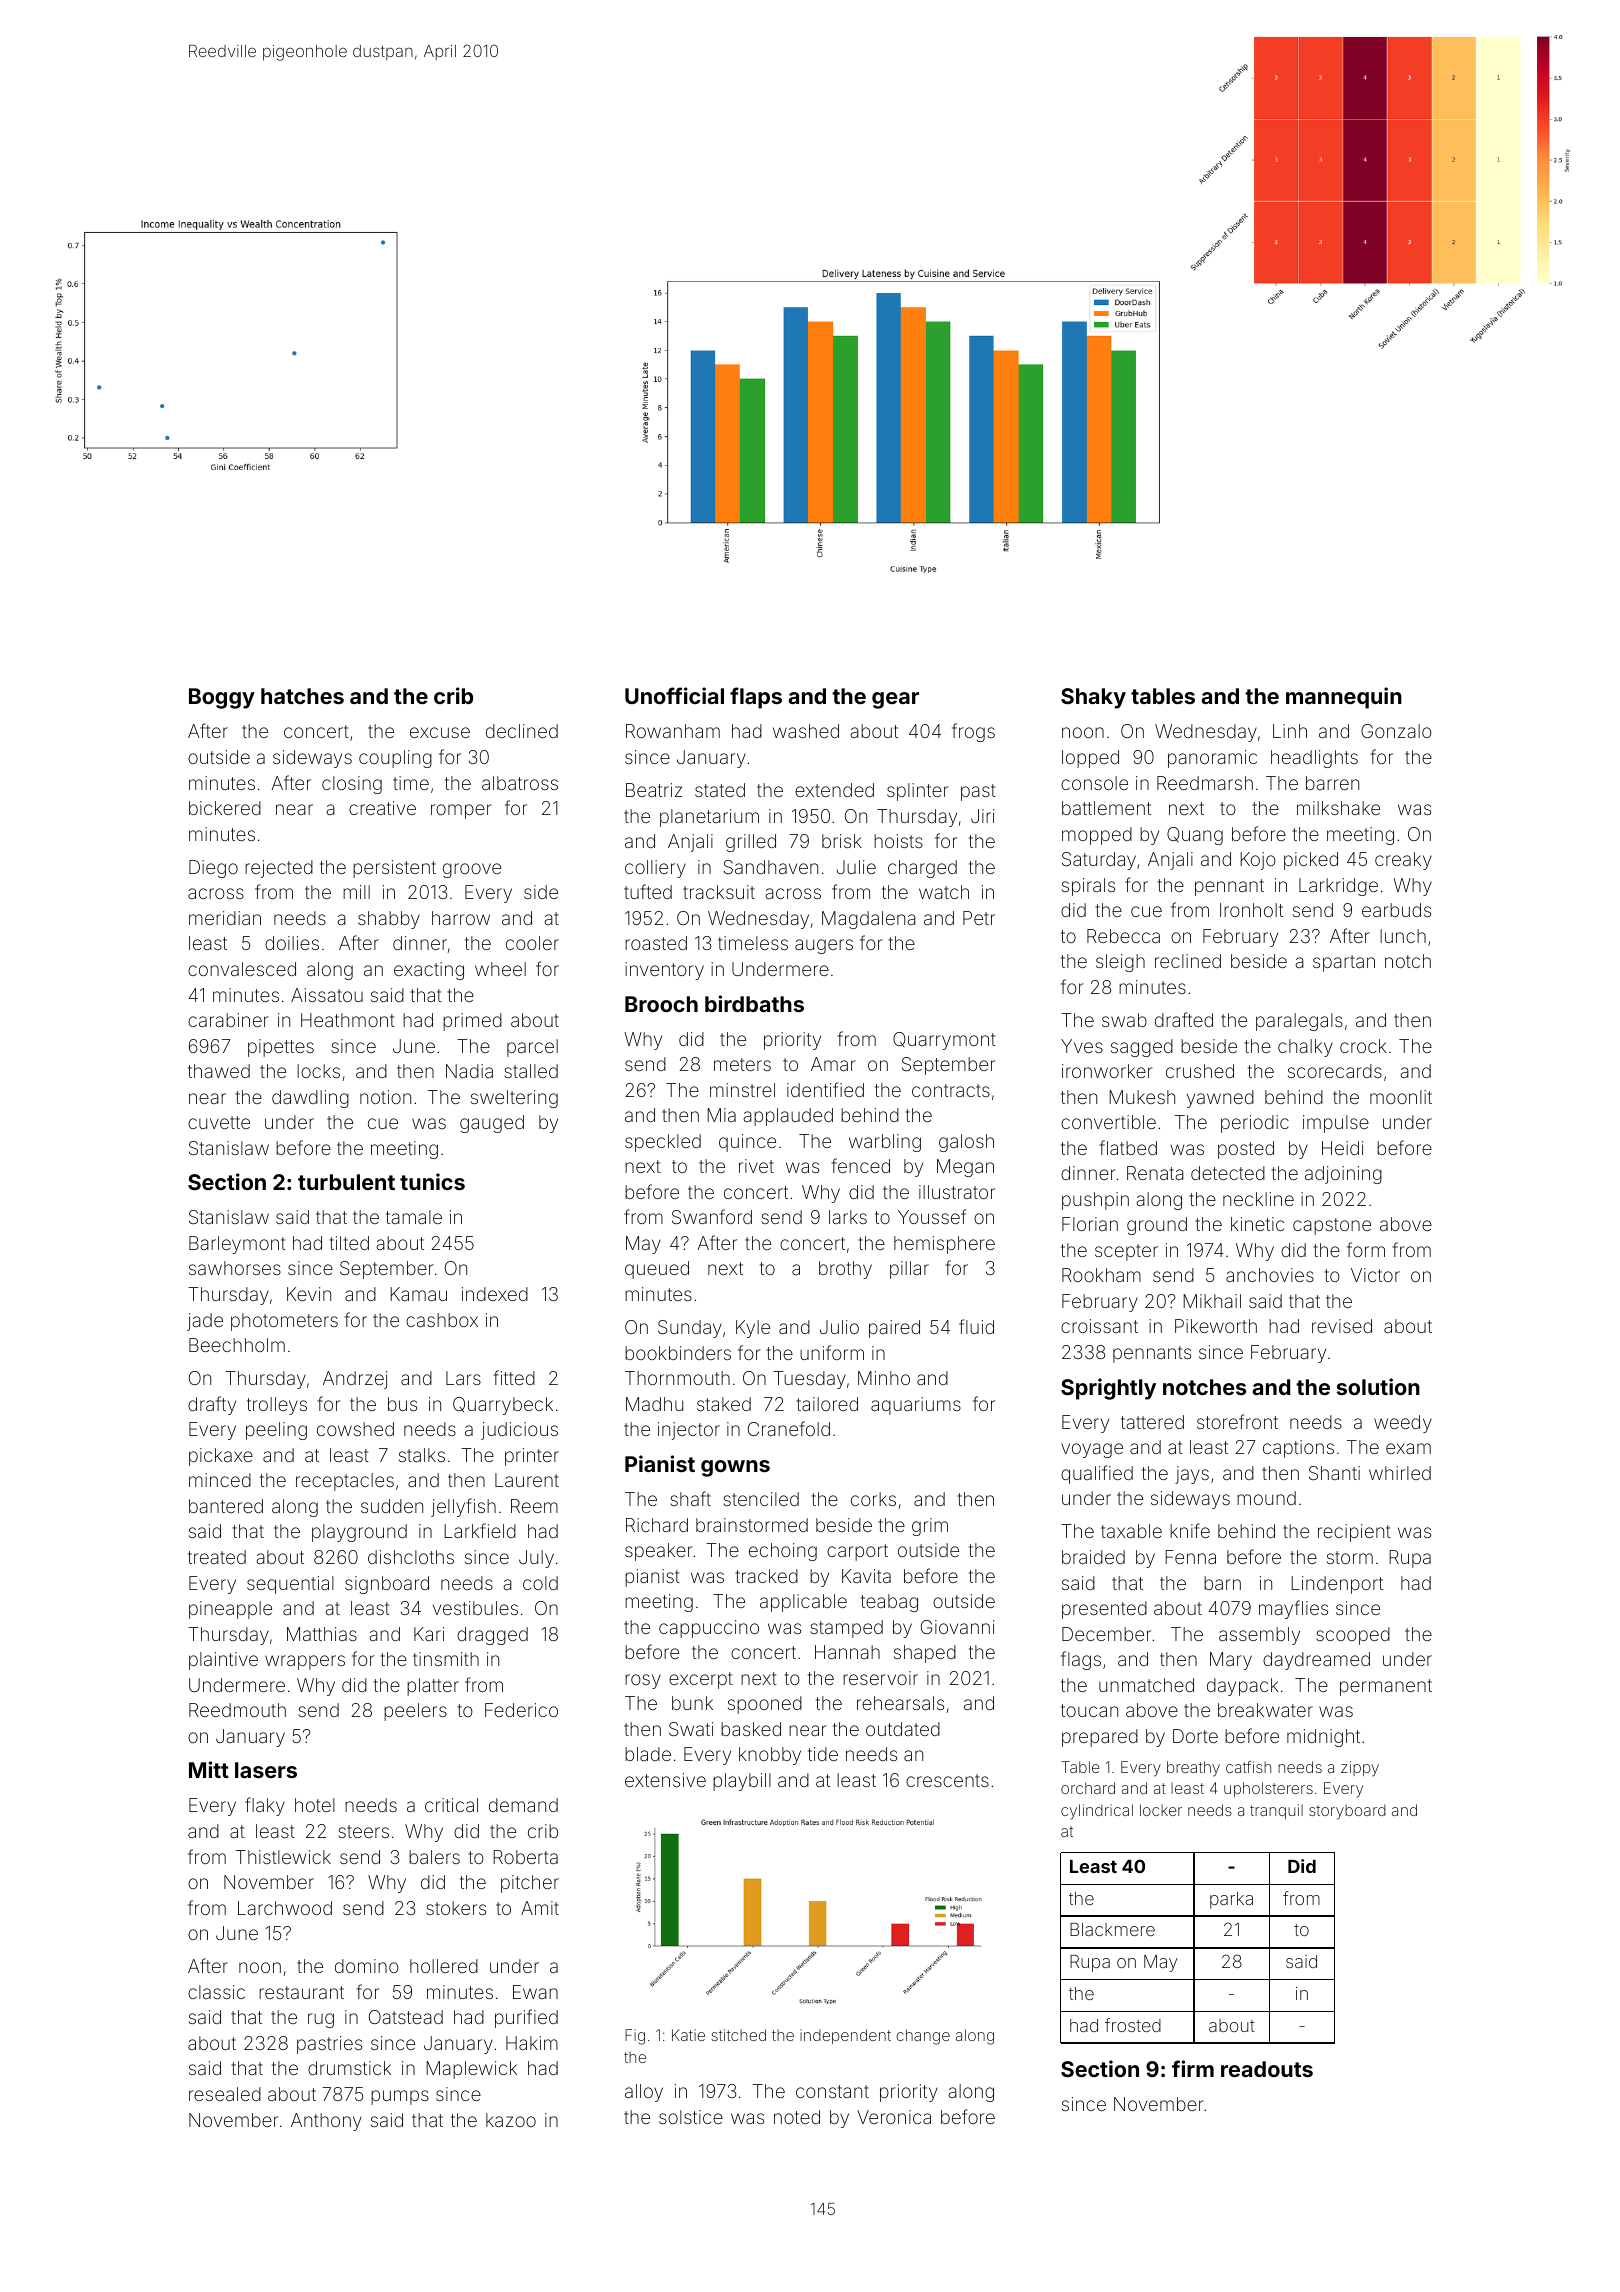 The image size is (1620, 2292). Describe the element at coordinates (689, 1431) in the image. I see `injector` at that location.
